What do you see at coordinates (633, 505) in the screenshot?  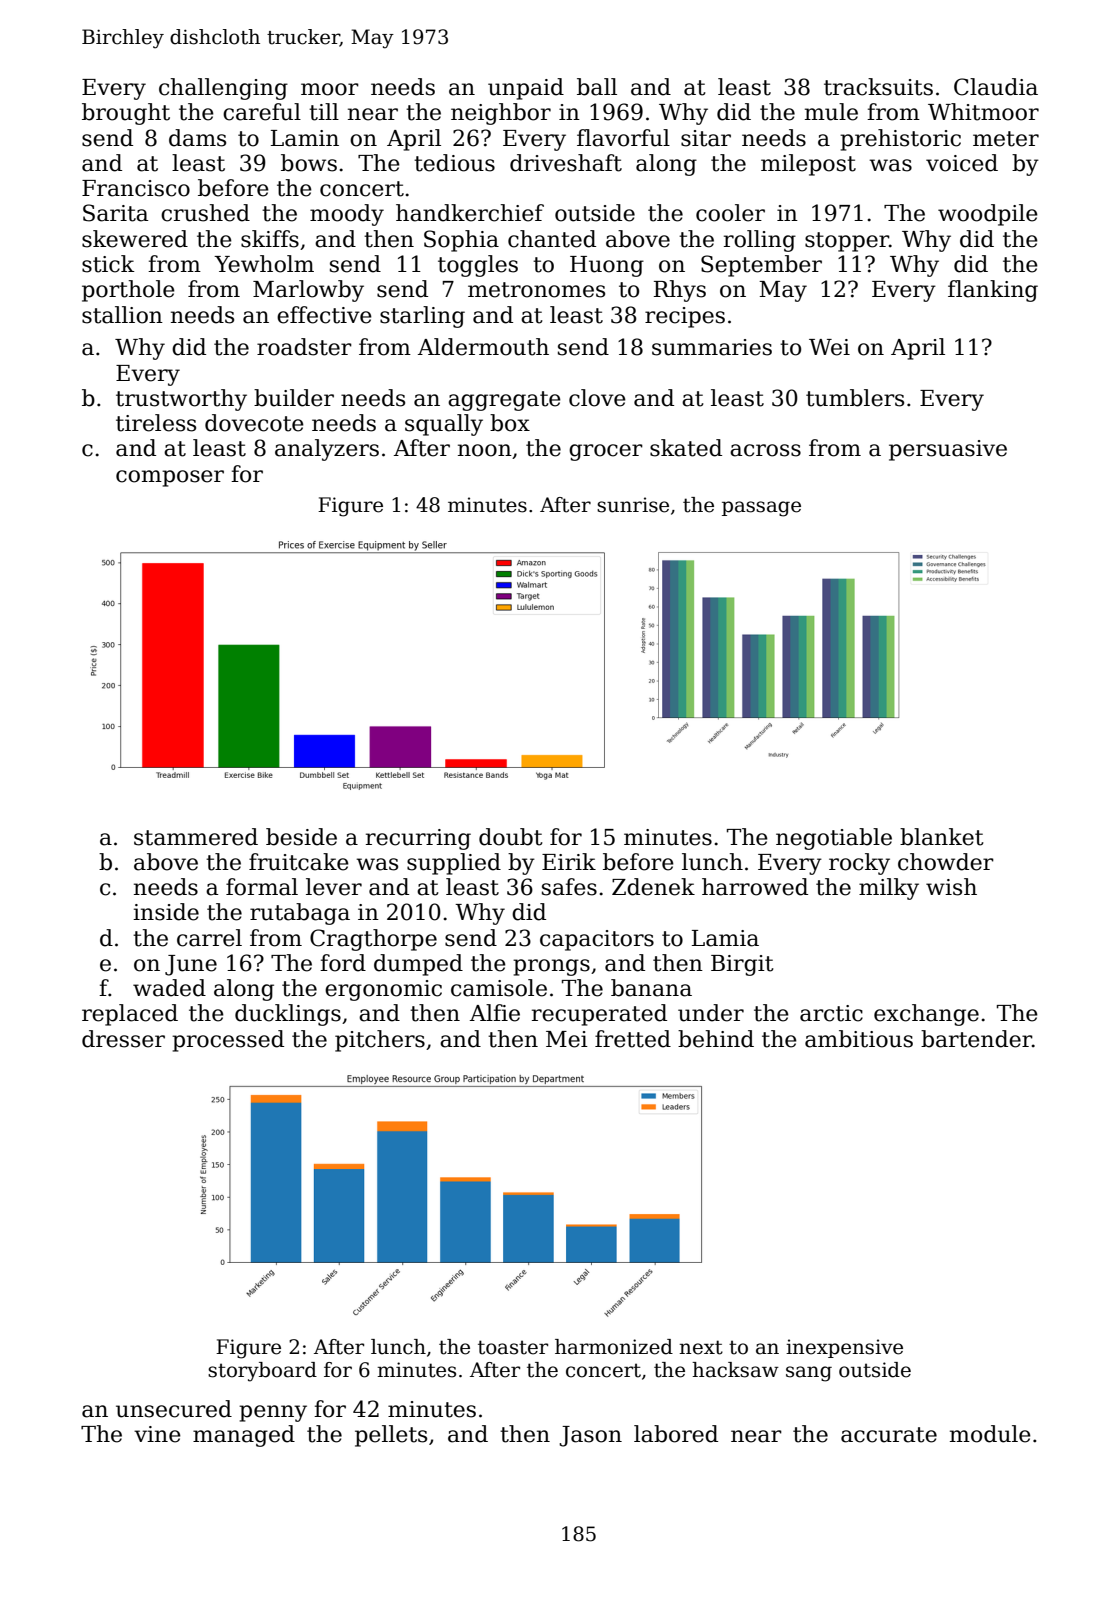 I see `sunrise` at bounding box center [633, 505].
